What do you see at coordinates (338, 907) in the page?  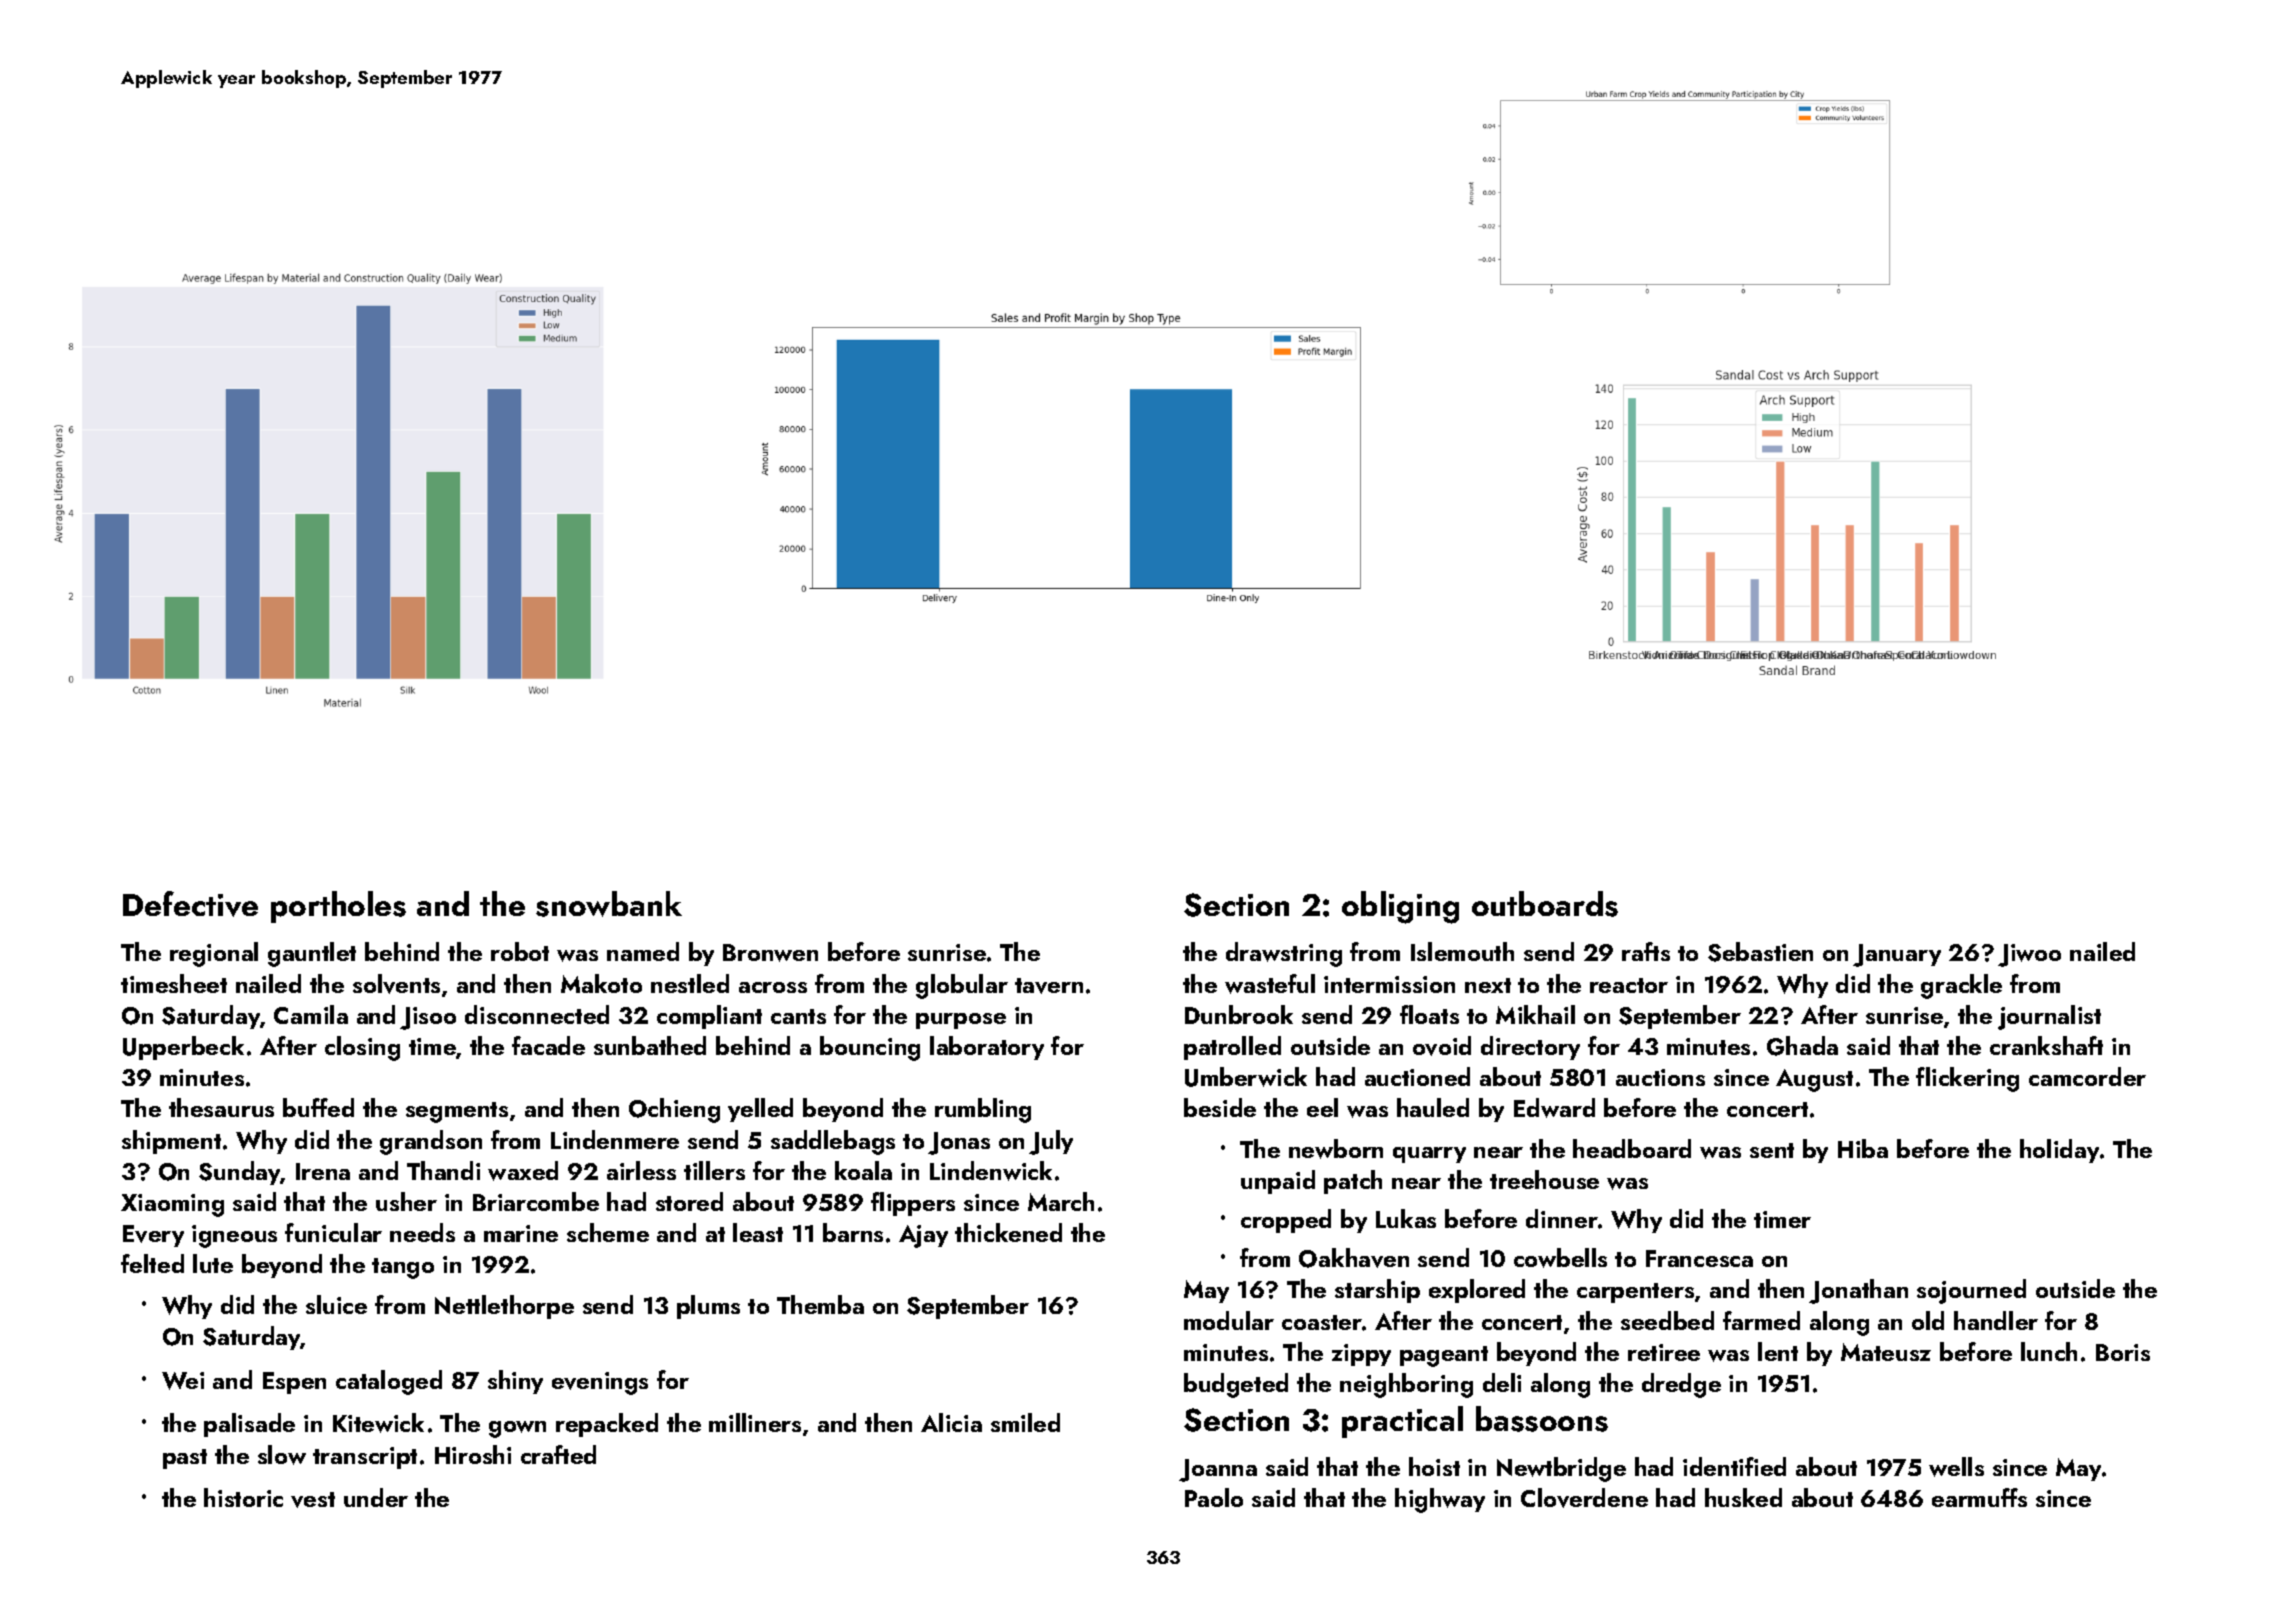 I see `portholes` at bounding box center [338, 907].
